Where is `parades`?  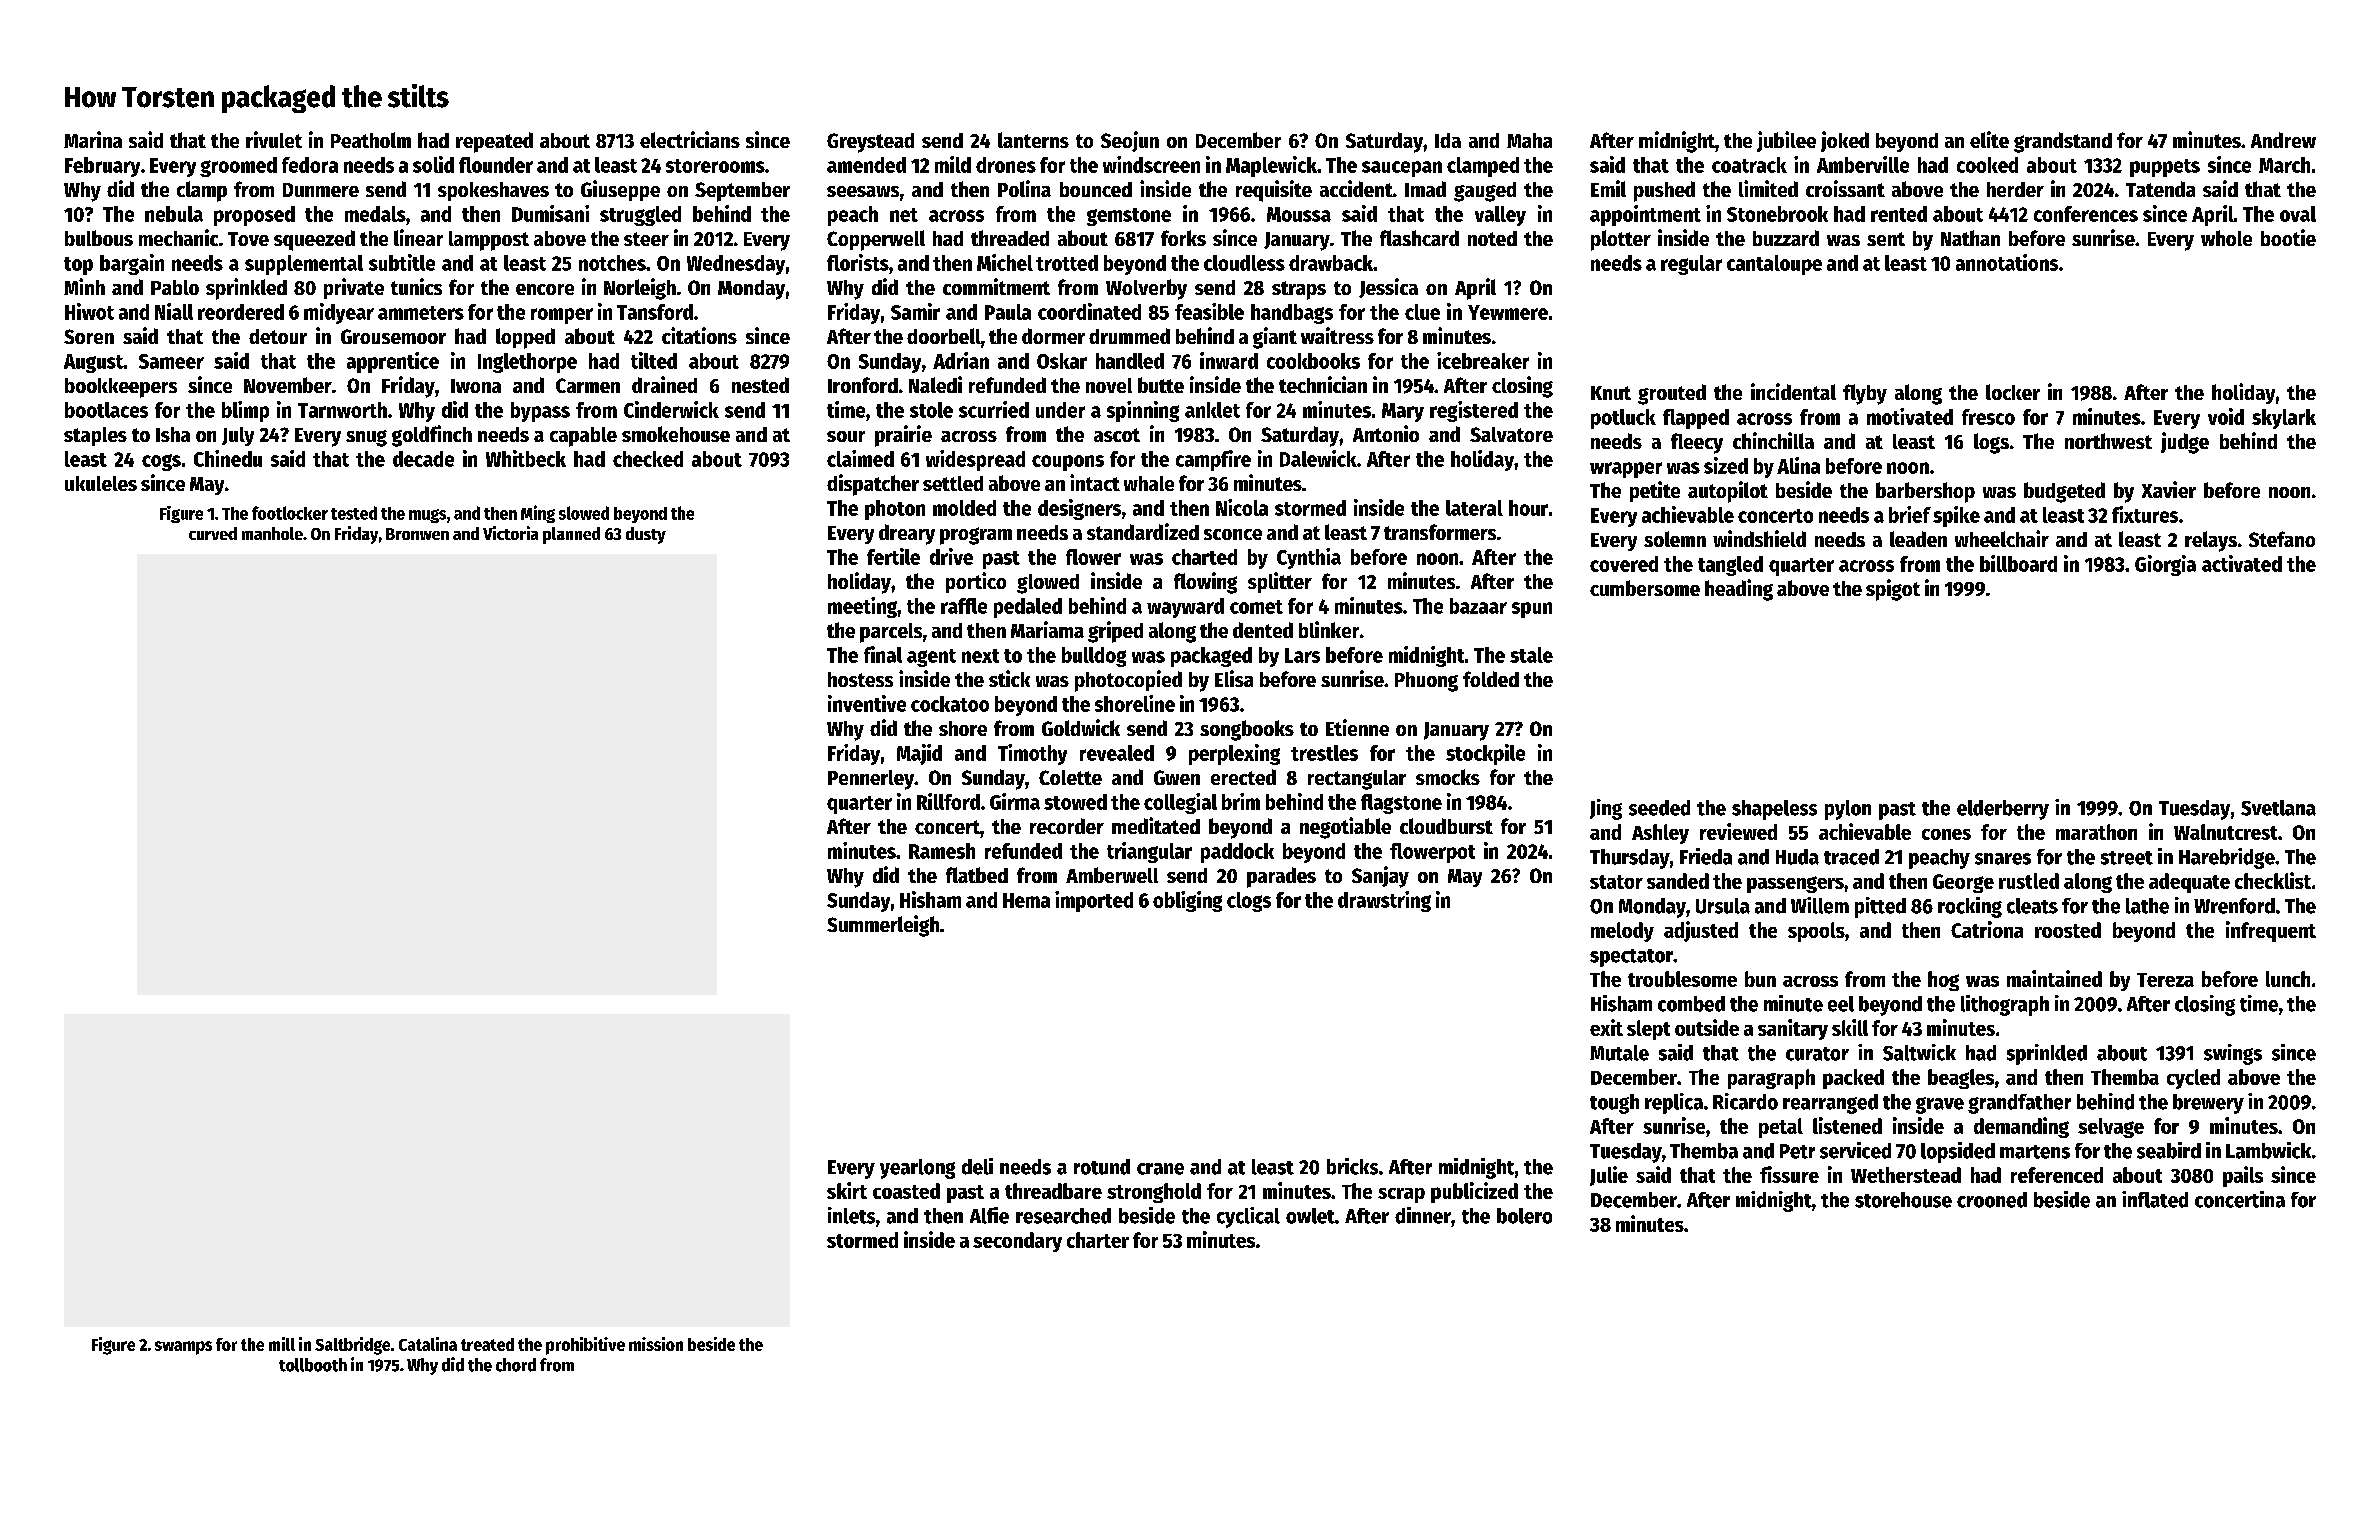 parades is located at coordinates (1281, 877).
